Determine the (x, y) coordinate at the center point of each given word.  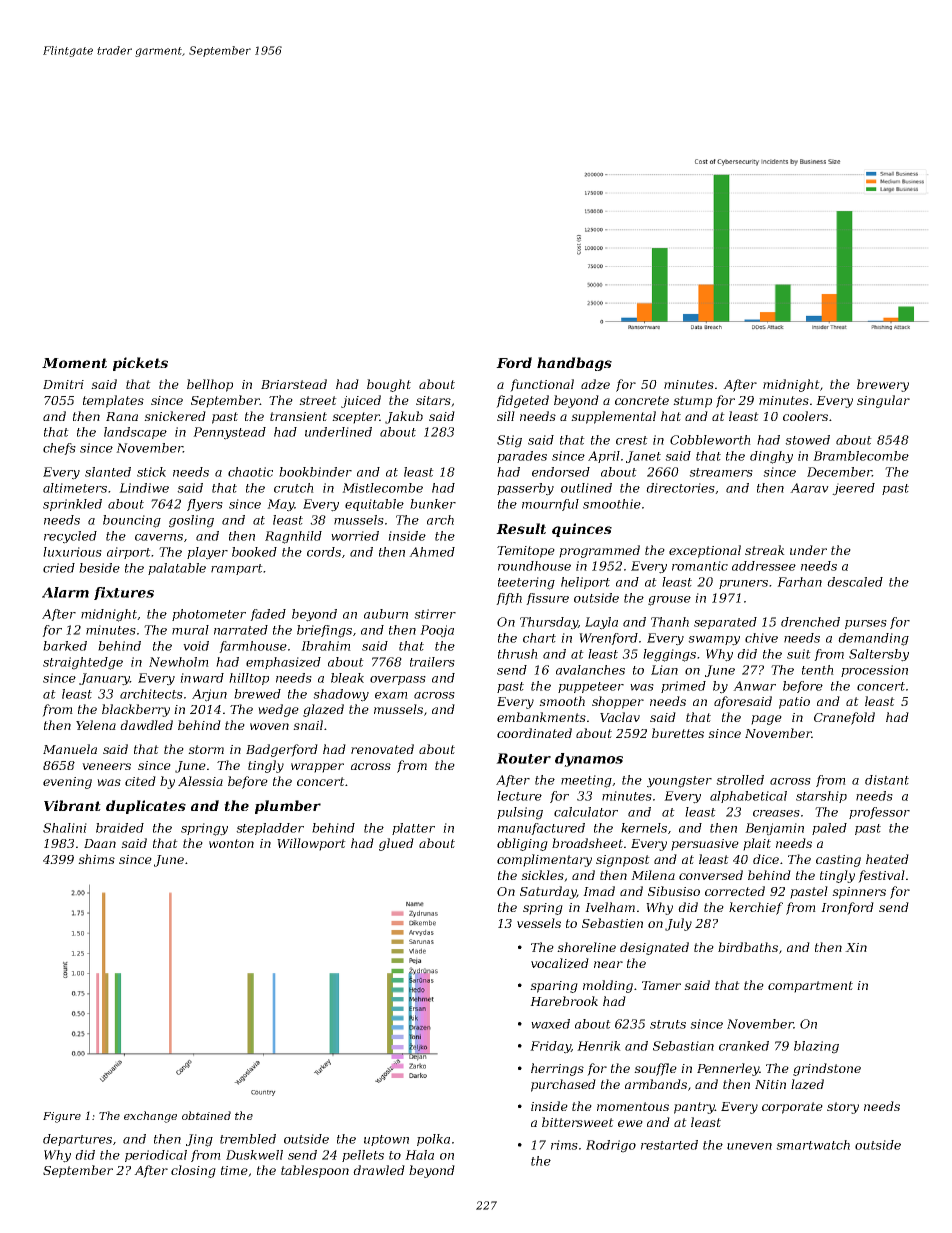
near (608, 964)
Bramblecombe (861, 456)
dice (766, 859)
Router (523, 758)
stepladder (270, 829)
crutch (294, 488)
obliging (522, 844)
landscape (135, 433)
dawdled (146, 725)
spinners (859, 893)
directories (680, 488)
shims (96, 859)
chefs (59, 449)
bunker (433, 504)
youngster (679, 782)
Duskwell (254, 1155)
